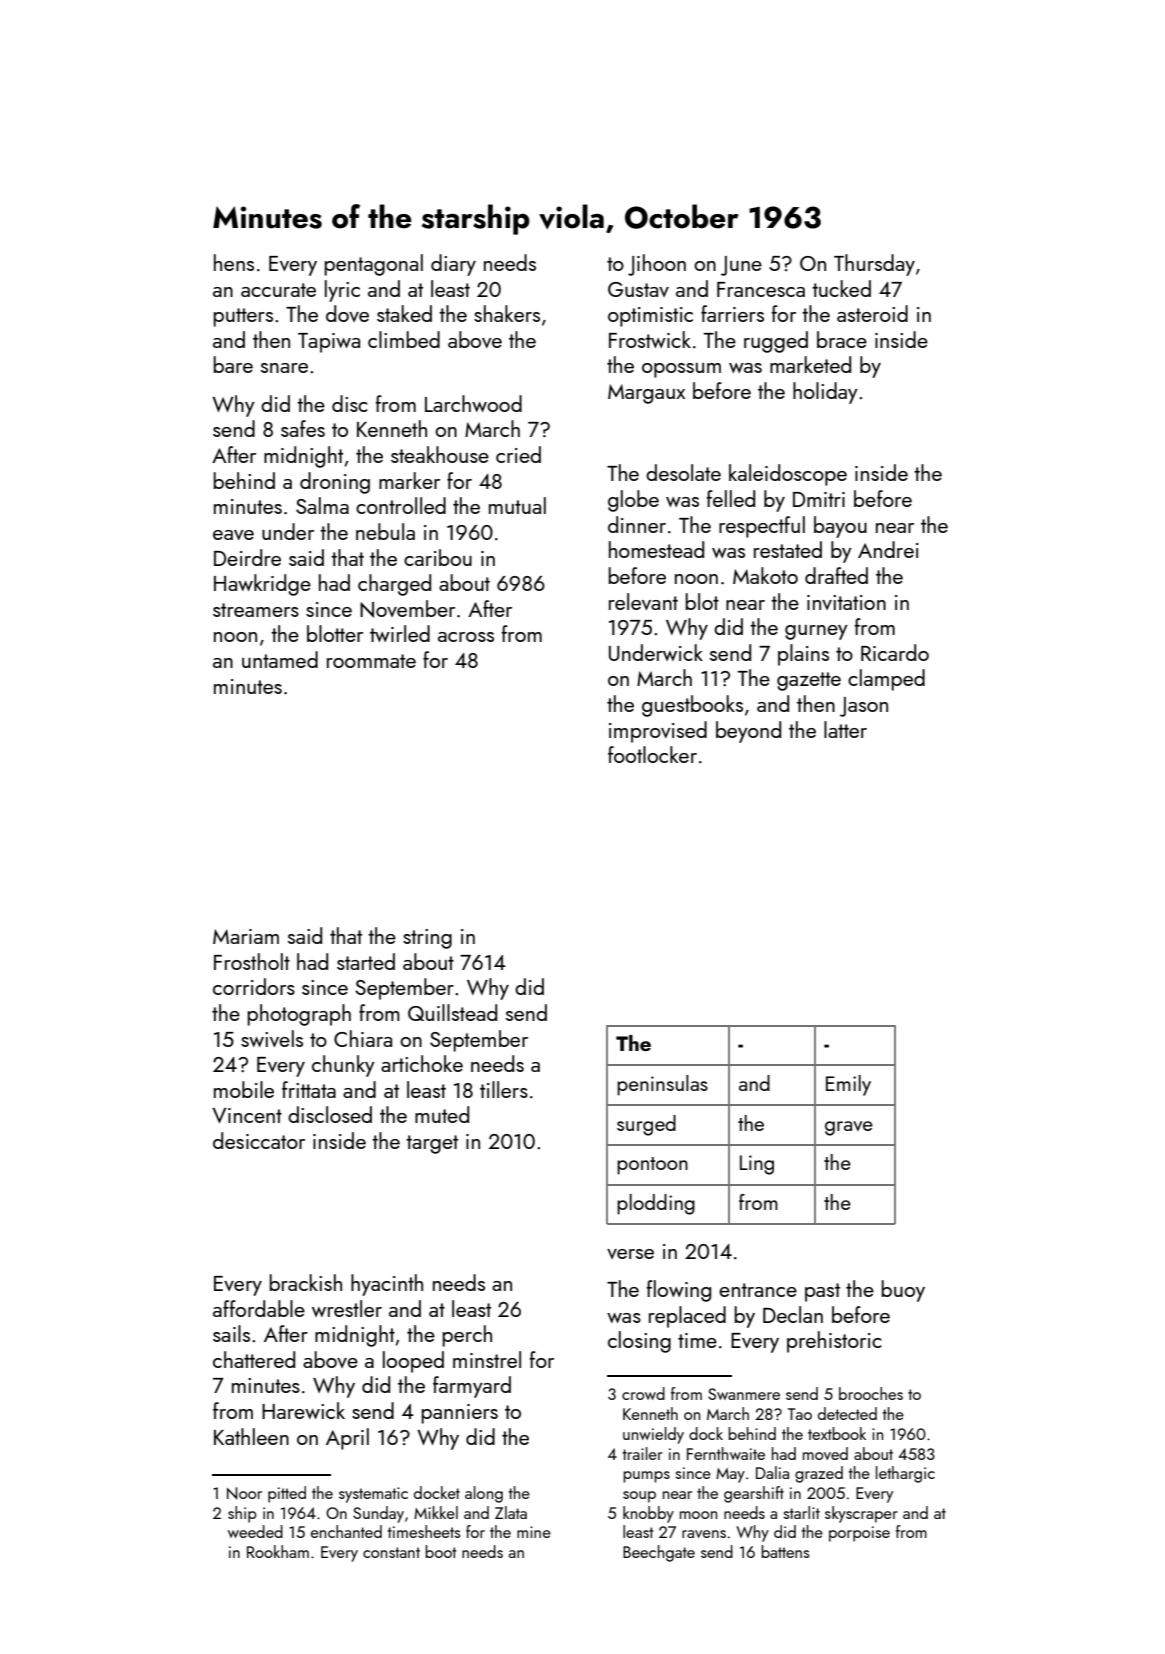 The height and width of the document is (1654, 1165). I want to click on Jihoon, so click(657, 265).
